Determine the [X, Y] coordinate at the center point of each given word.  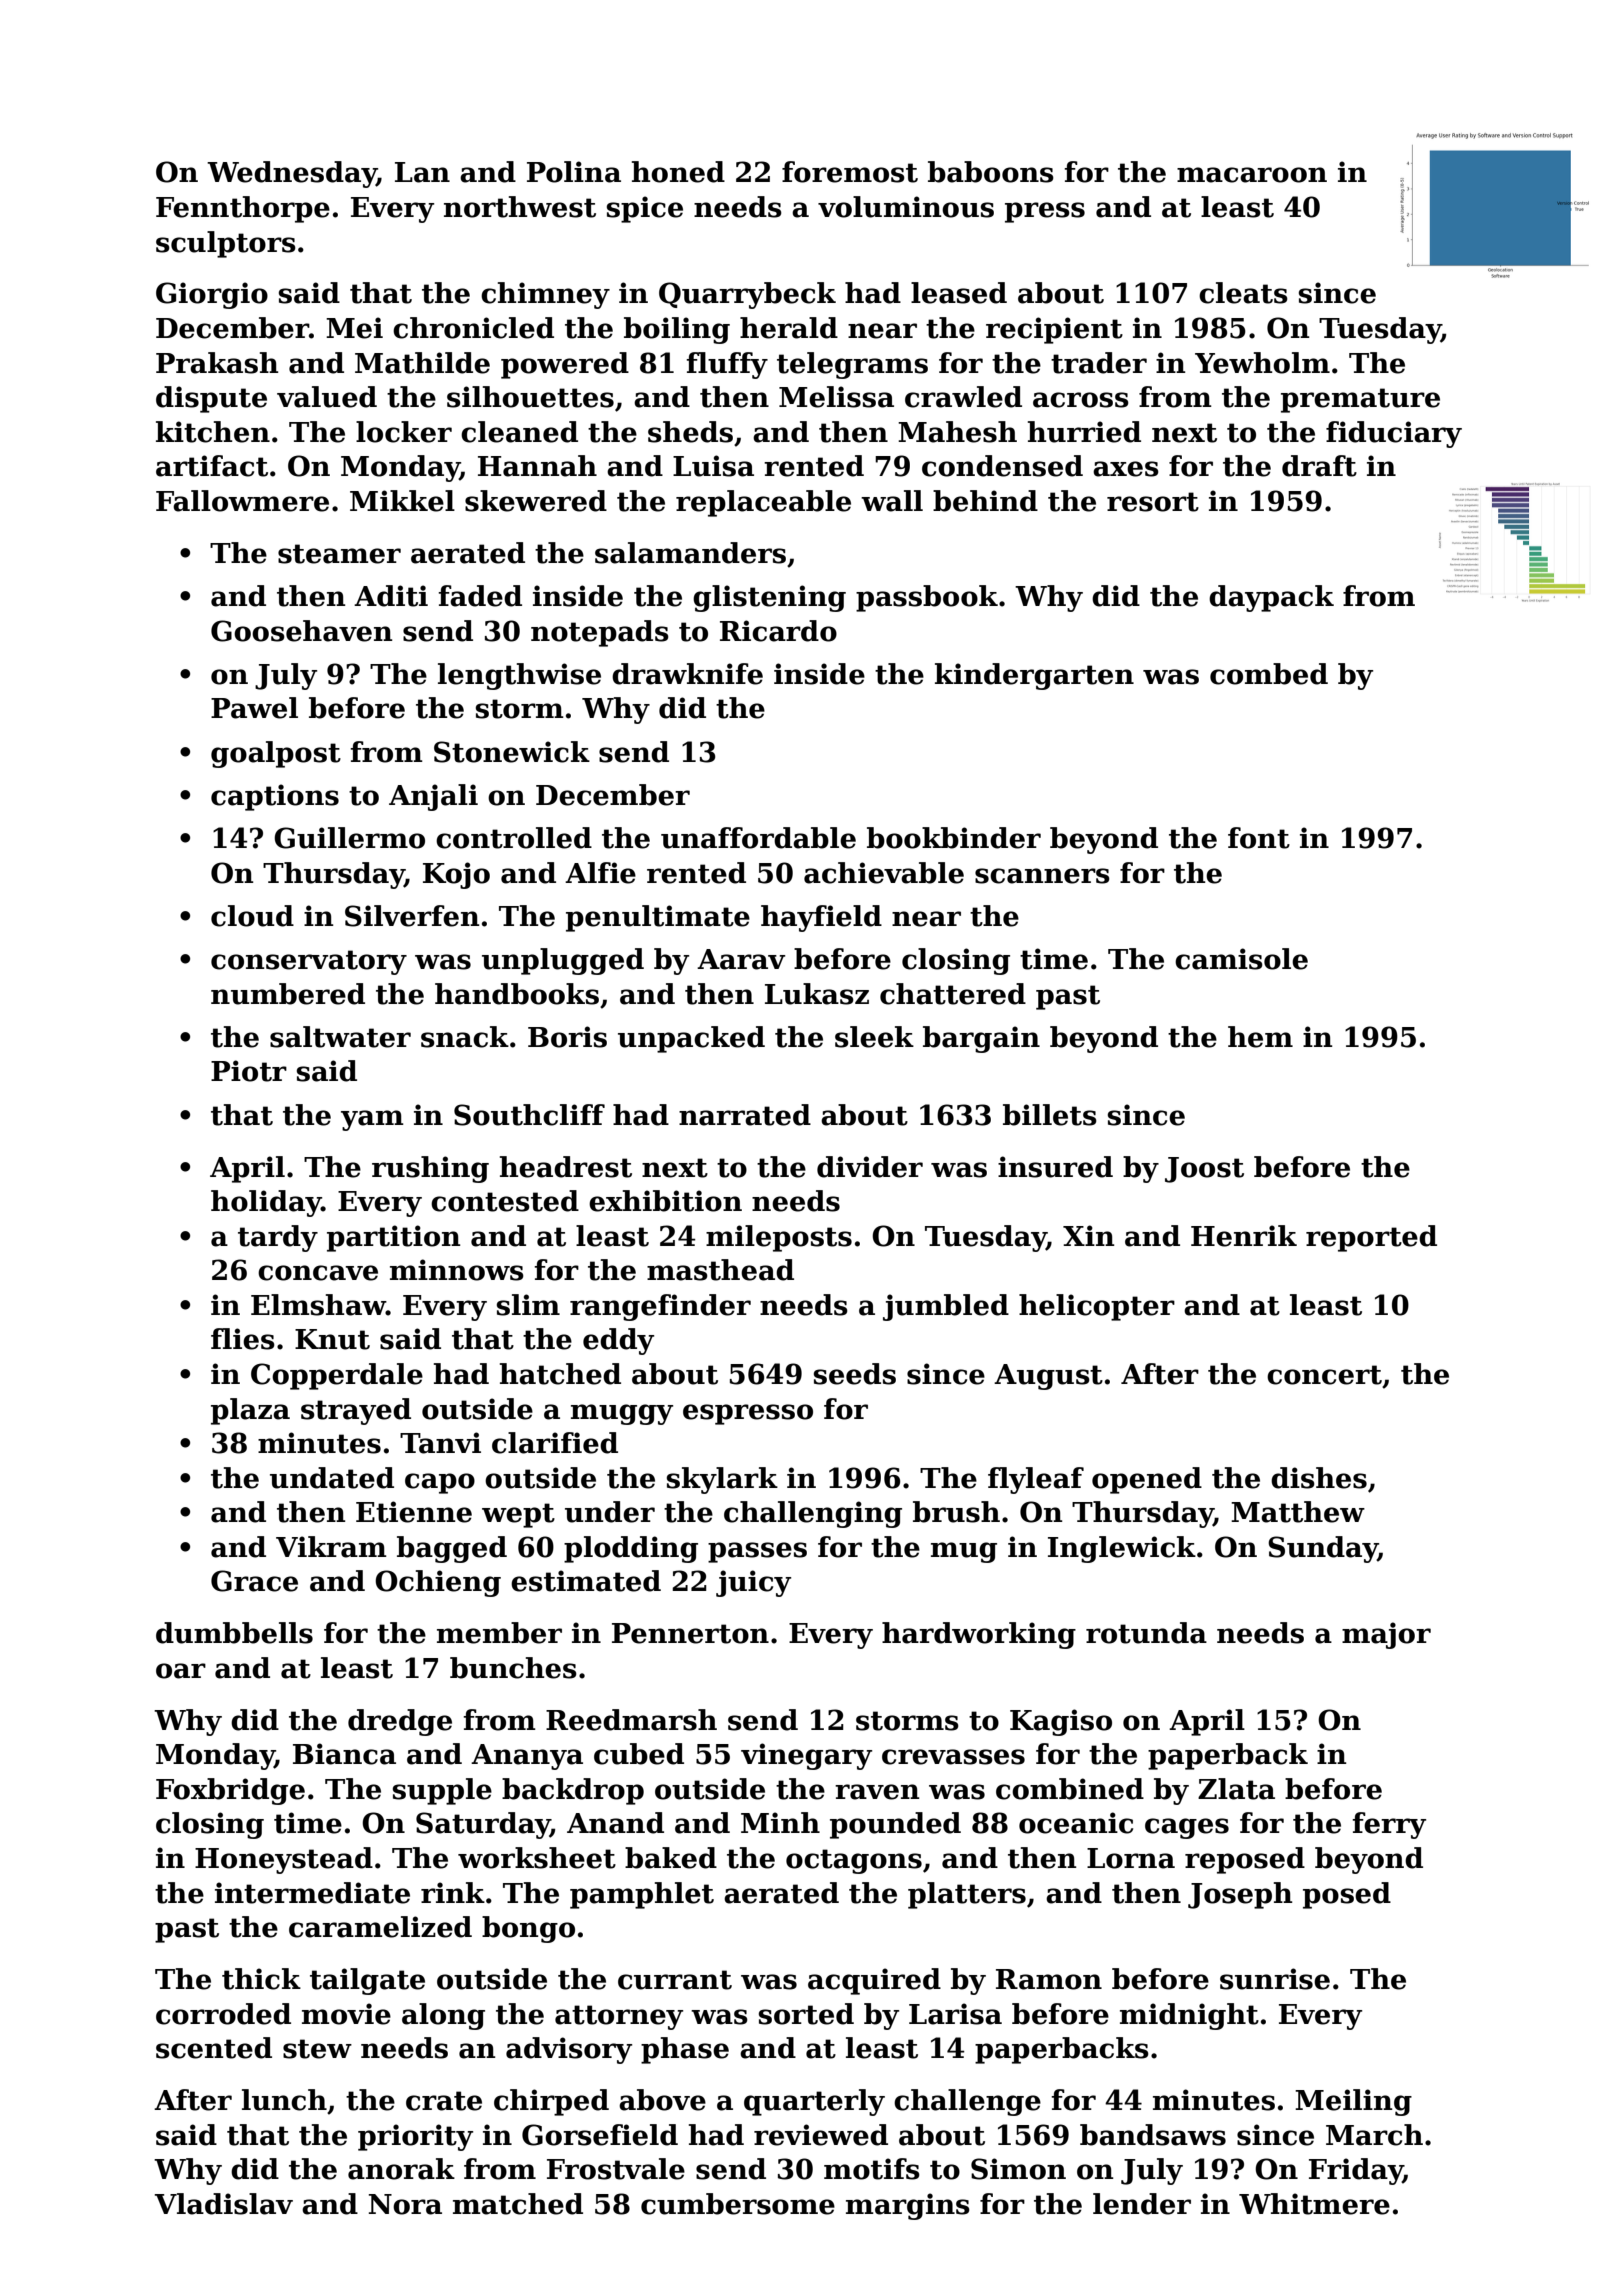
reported [1371, 1238]
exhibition [665, 1201]
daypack [1271, 598]
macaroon [1252, 175]
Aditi [391, 596]
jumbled [946, 1307]
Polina [574, 172]
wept [518, 1515]
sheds [690, 432]
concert [1324, 1375]
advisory [569, 2050]
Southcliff [529, 1115]
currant [675, 1980]
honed [678, 172]
